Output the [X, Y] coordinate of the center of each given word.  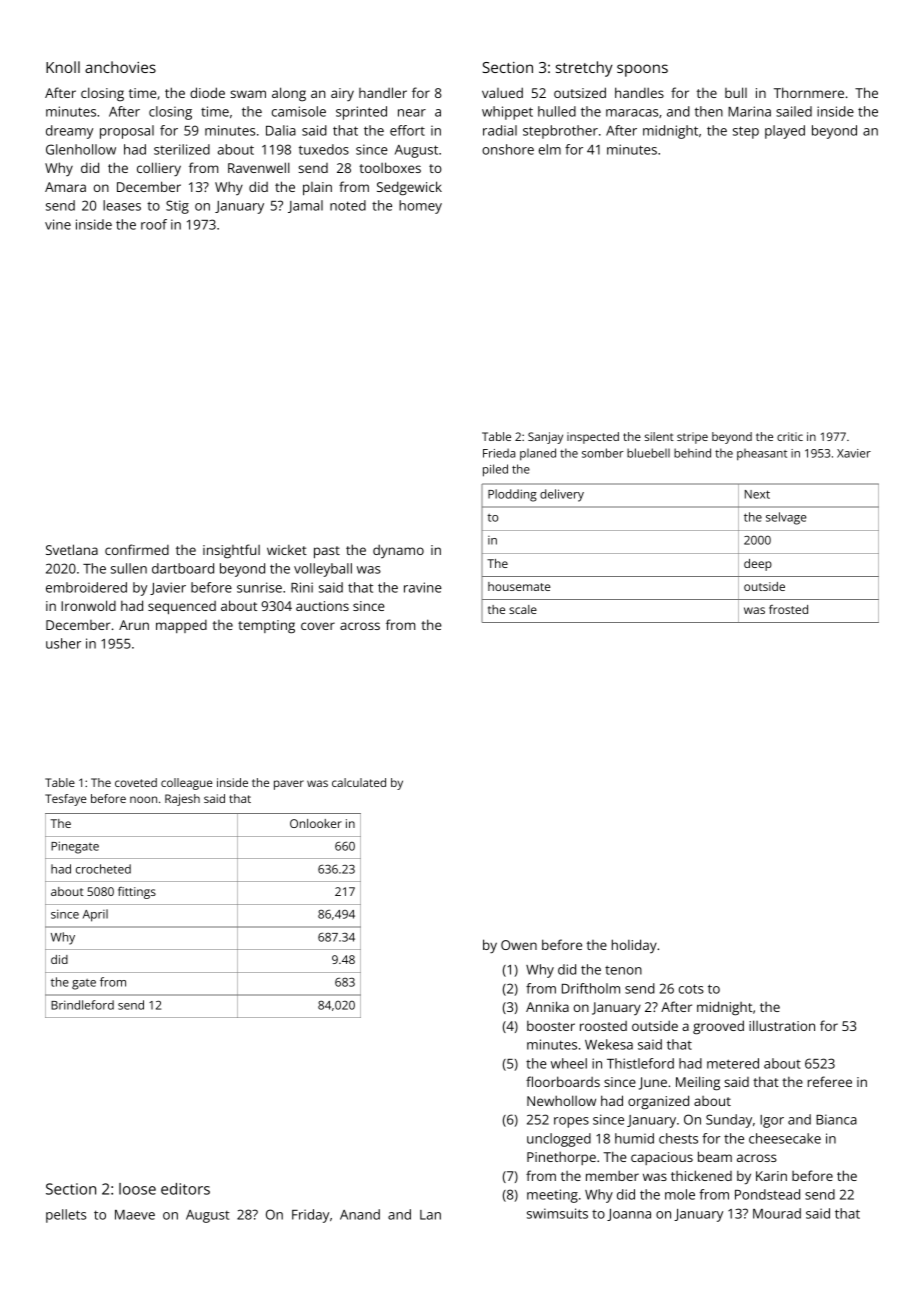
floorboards [563, 1081]
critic [790, 436]
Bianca [836, 1119]
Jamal [305, 206]
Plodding [512, 495]
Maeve [135, 1215]
